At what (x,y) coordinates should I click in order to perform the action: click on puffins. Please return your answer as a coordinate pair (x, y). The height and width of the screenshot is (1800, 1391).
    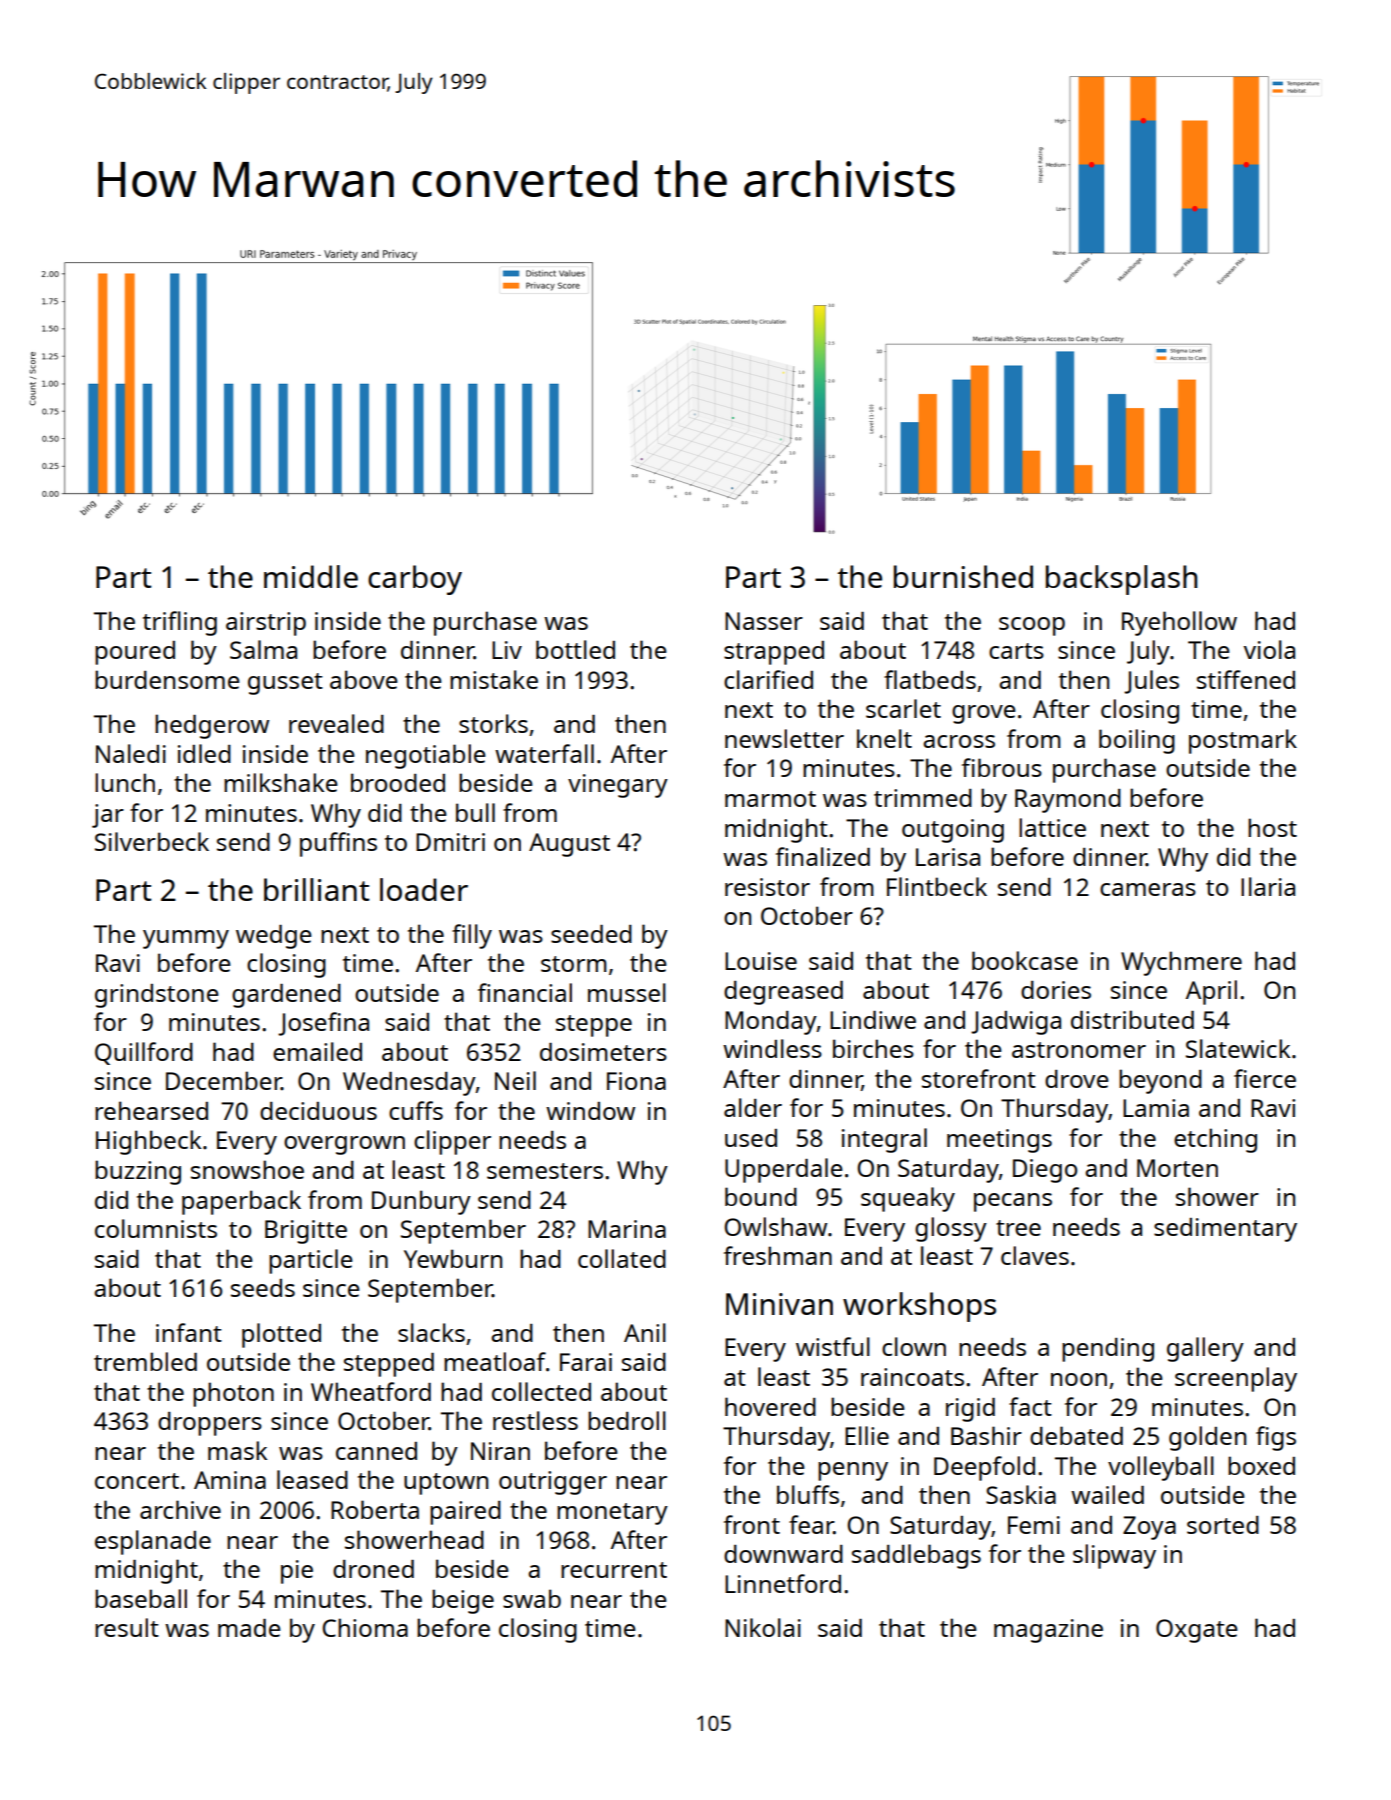
    Looking at the image, I should click on (338, 844).
